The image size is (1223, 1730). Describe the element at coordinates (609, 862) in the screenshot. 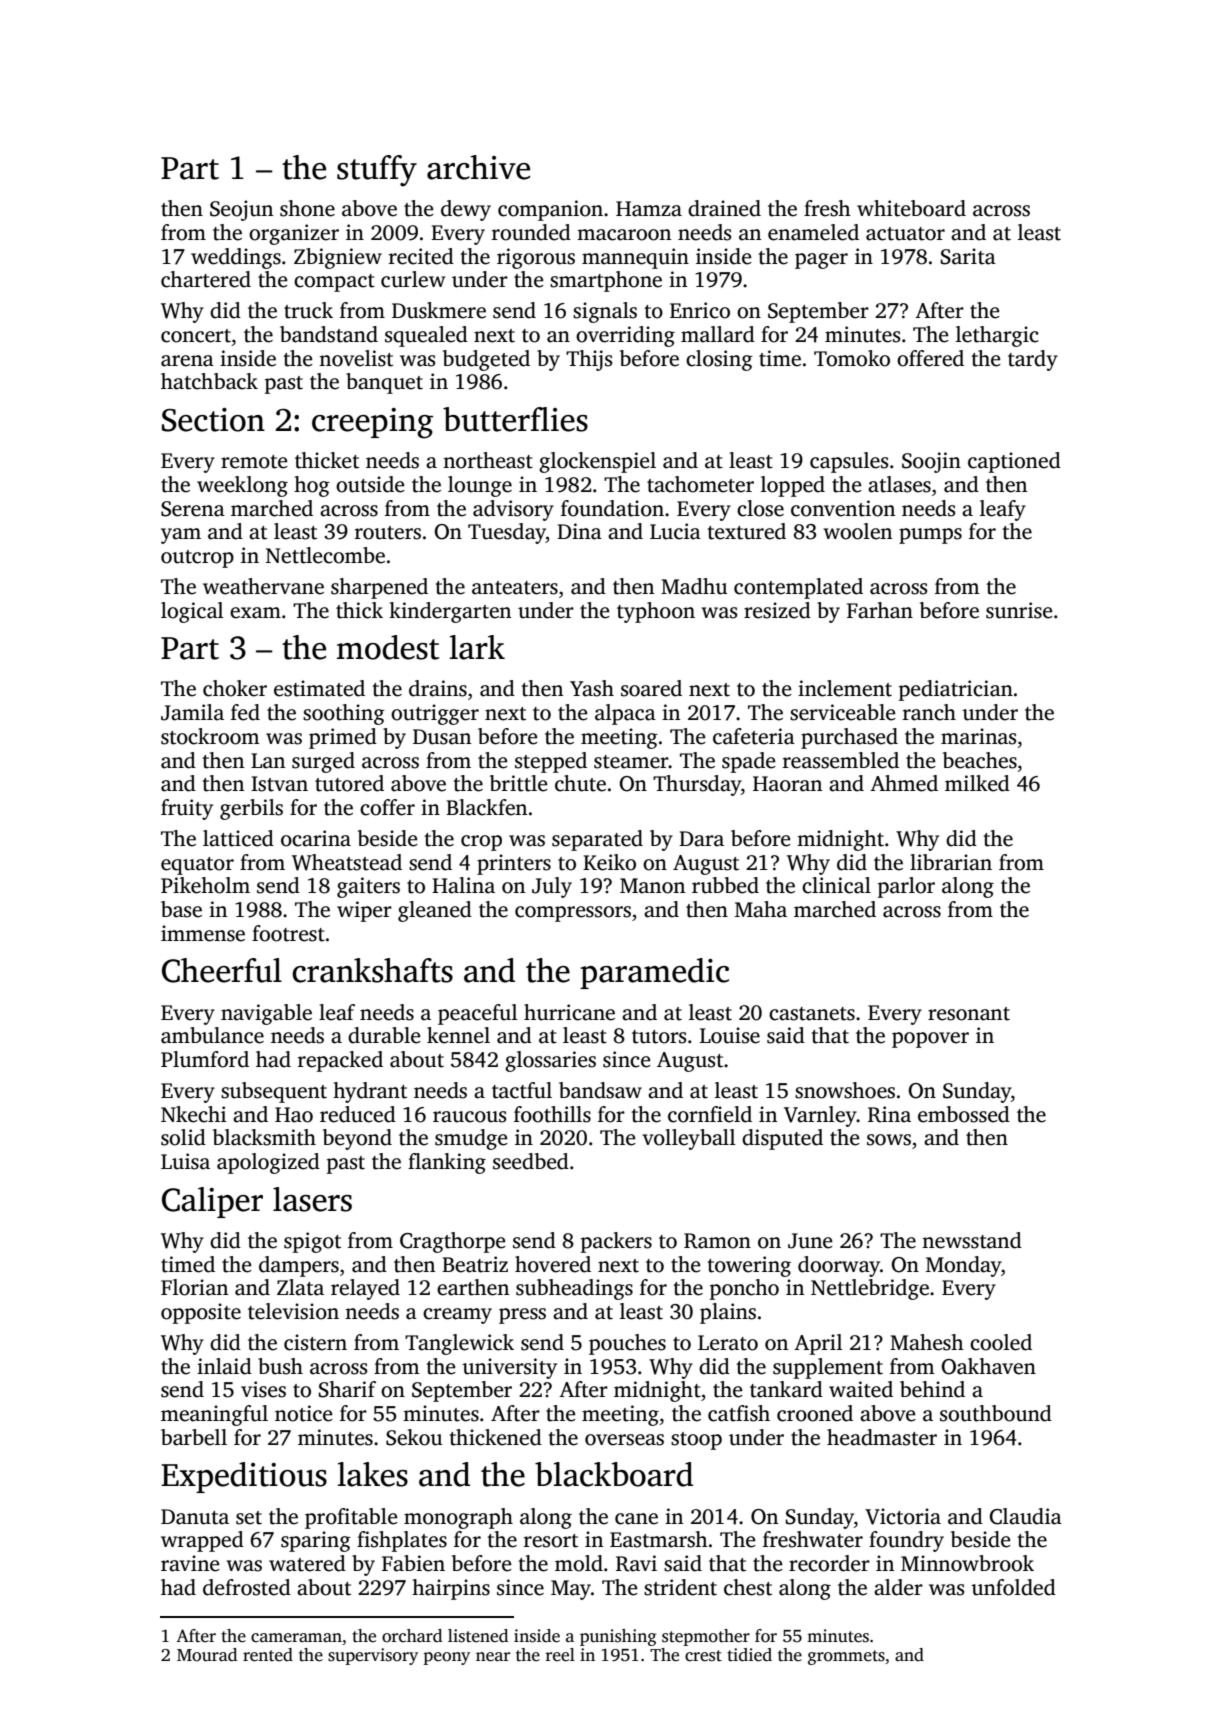

I see `Keiko` at that location.
